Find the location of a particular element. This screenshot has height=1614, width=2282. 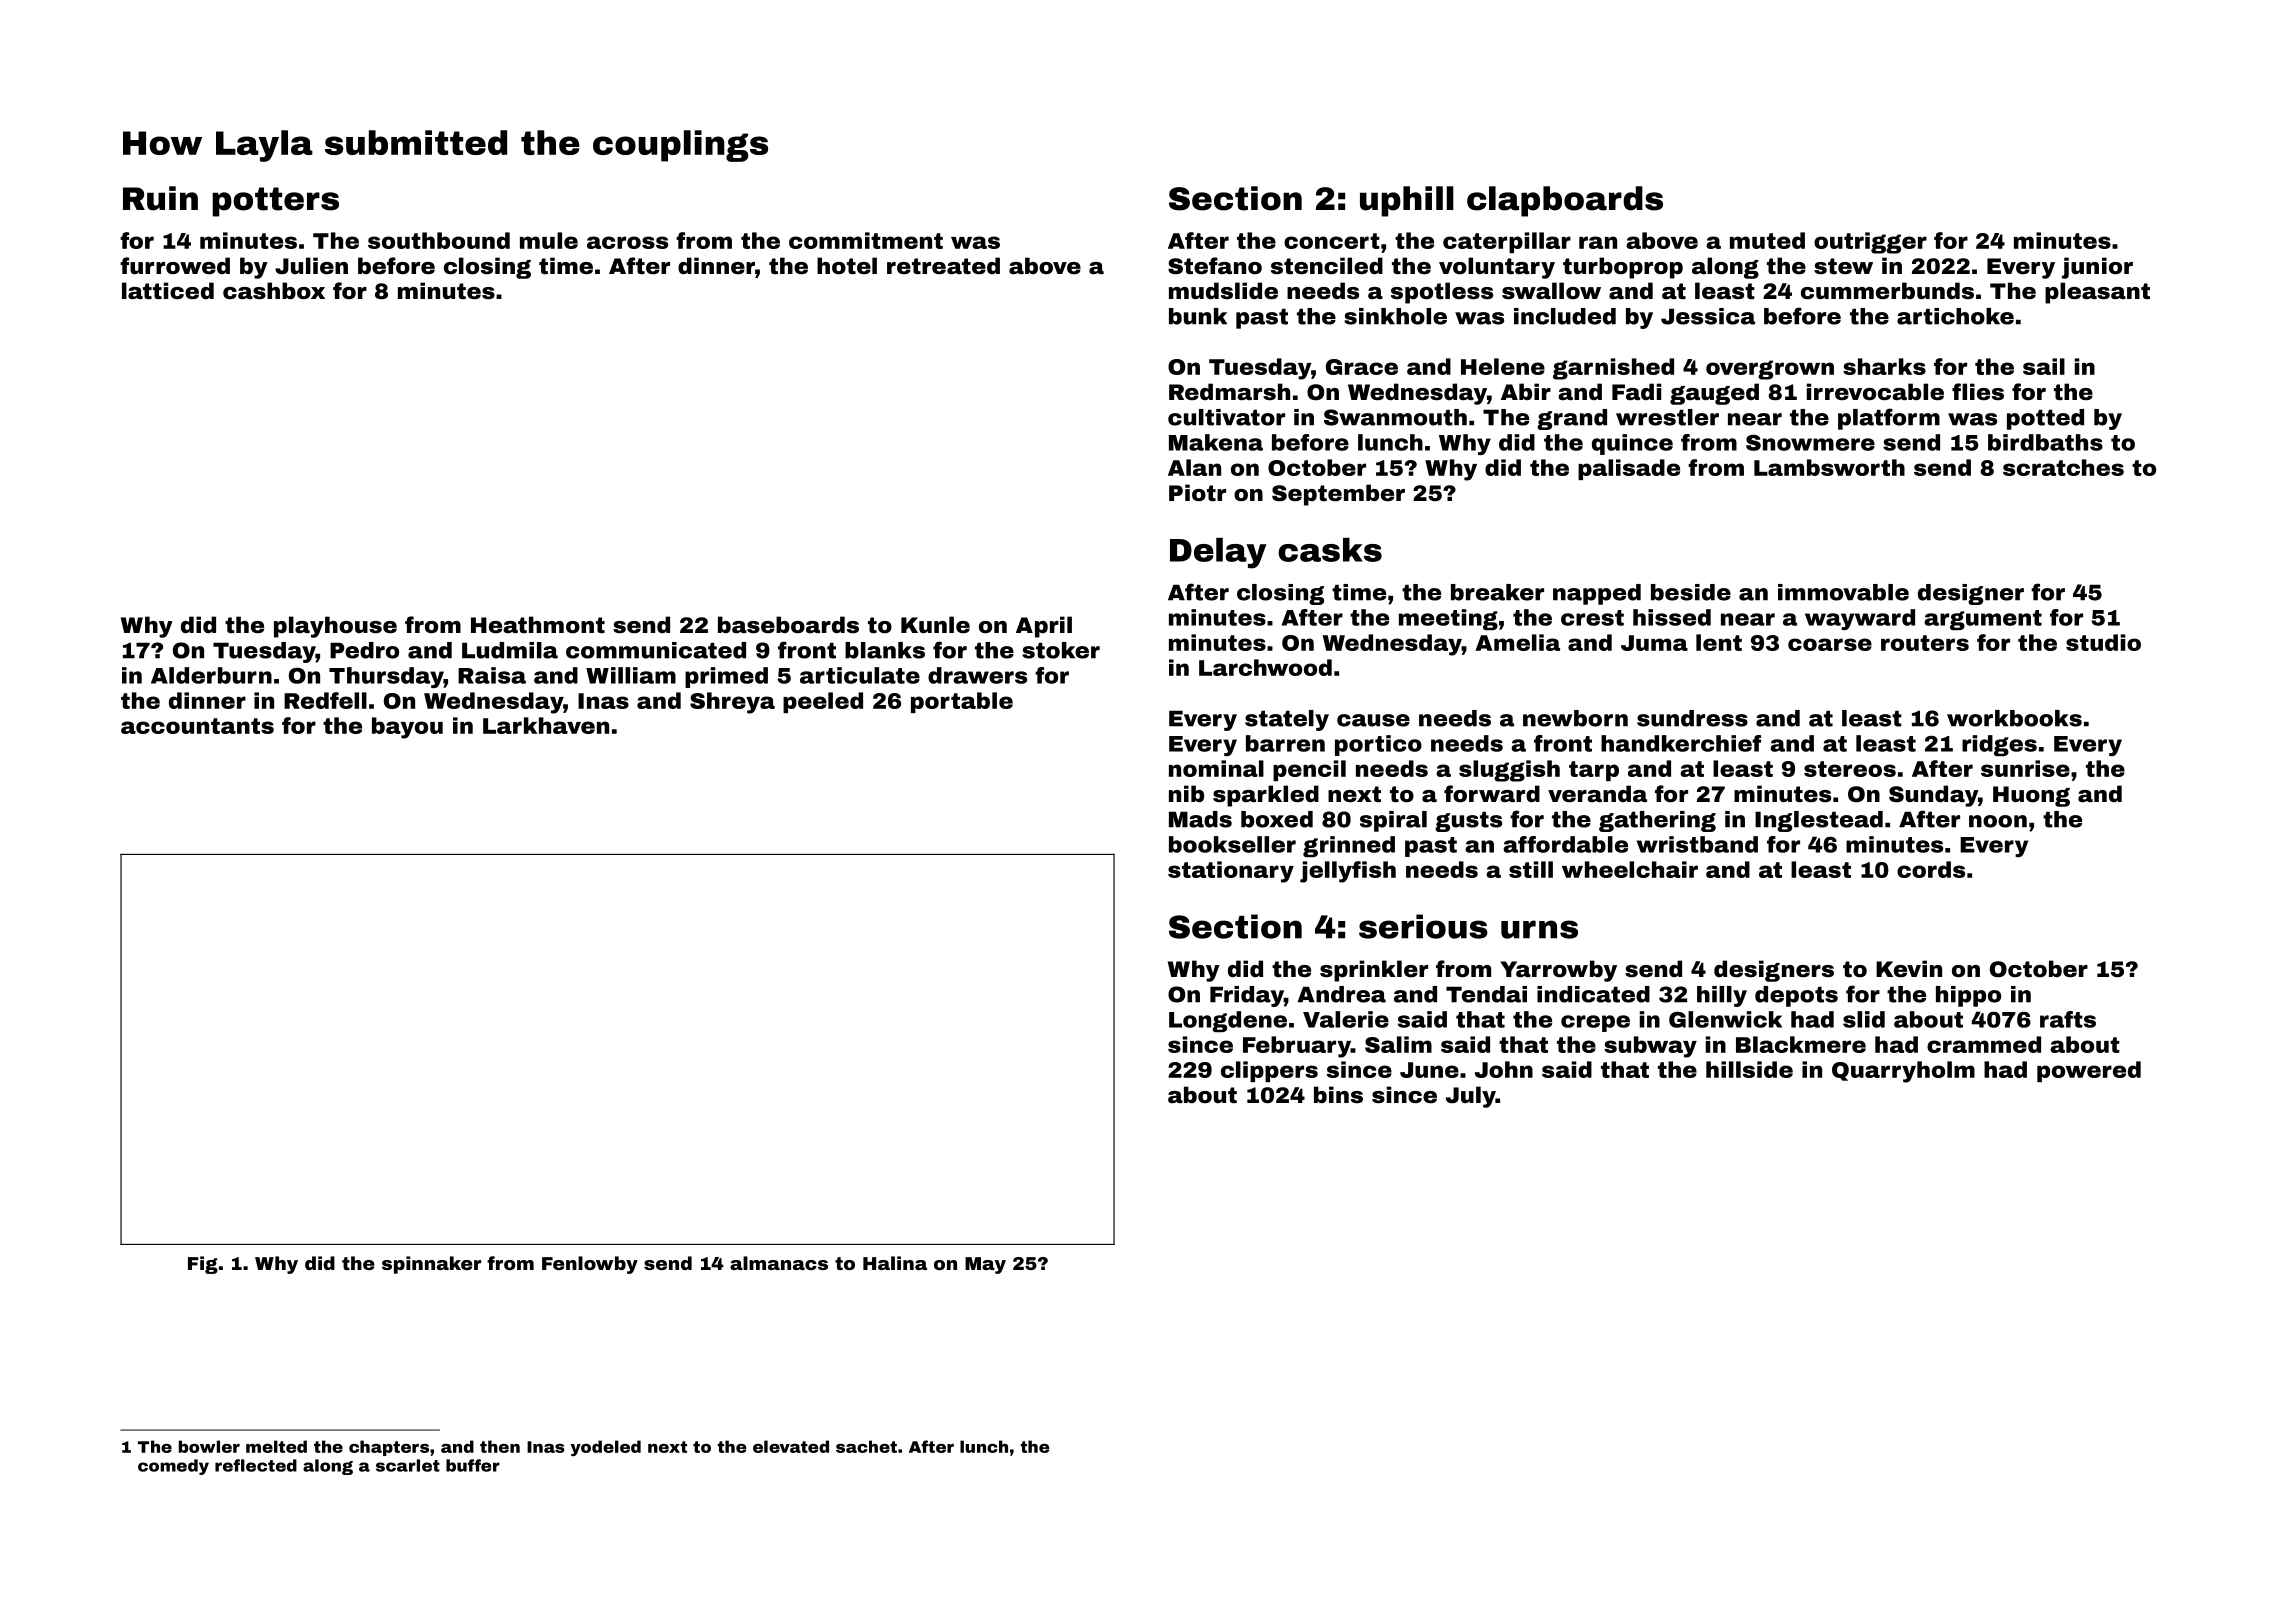

bayou is located at coordinates (407, 728).
